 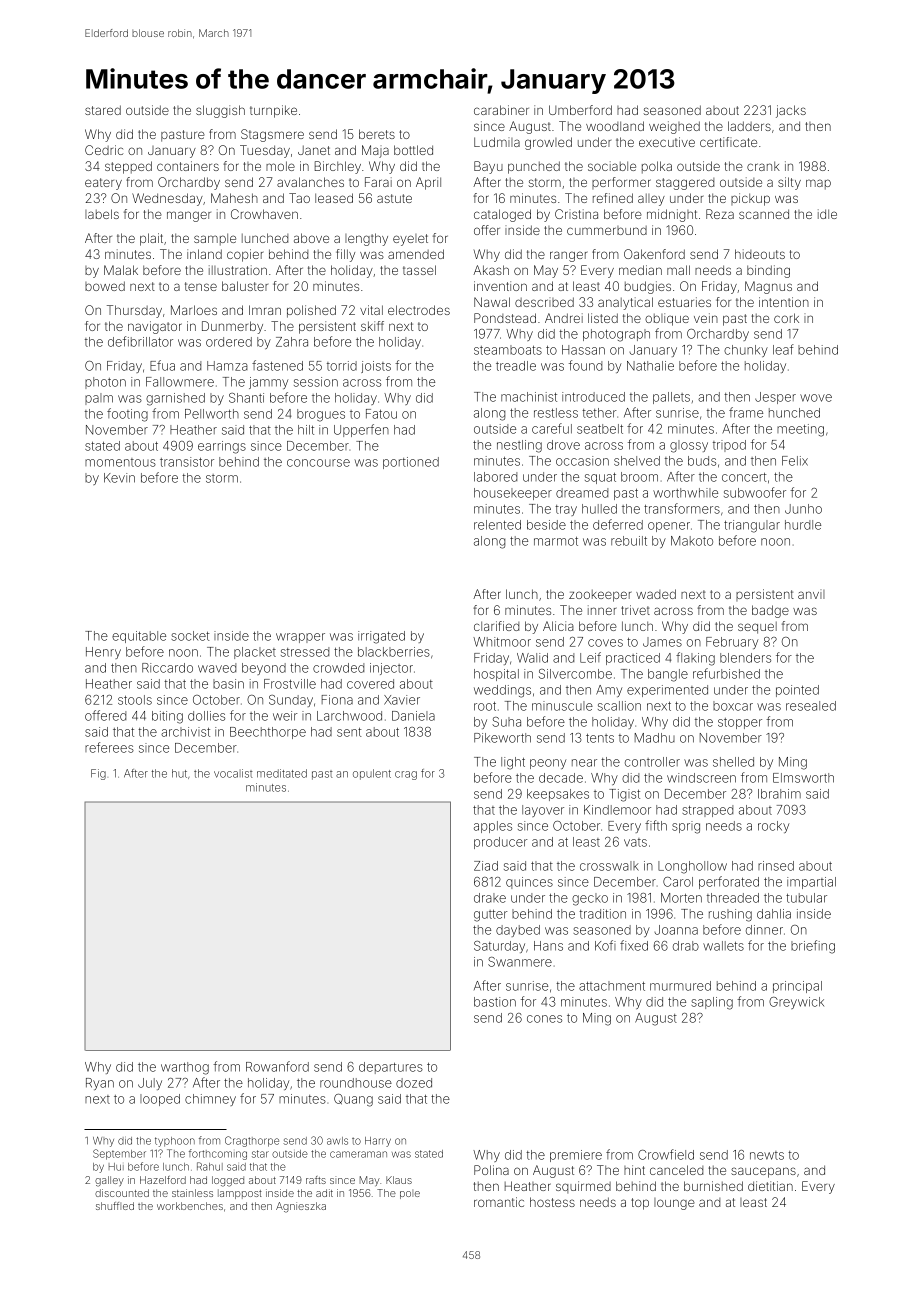 What do you see at coordinates (501, 110) in the document?
I see `carabiner` at bounding box center [501, 110].
